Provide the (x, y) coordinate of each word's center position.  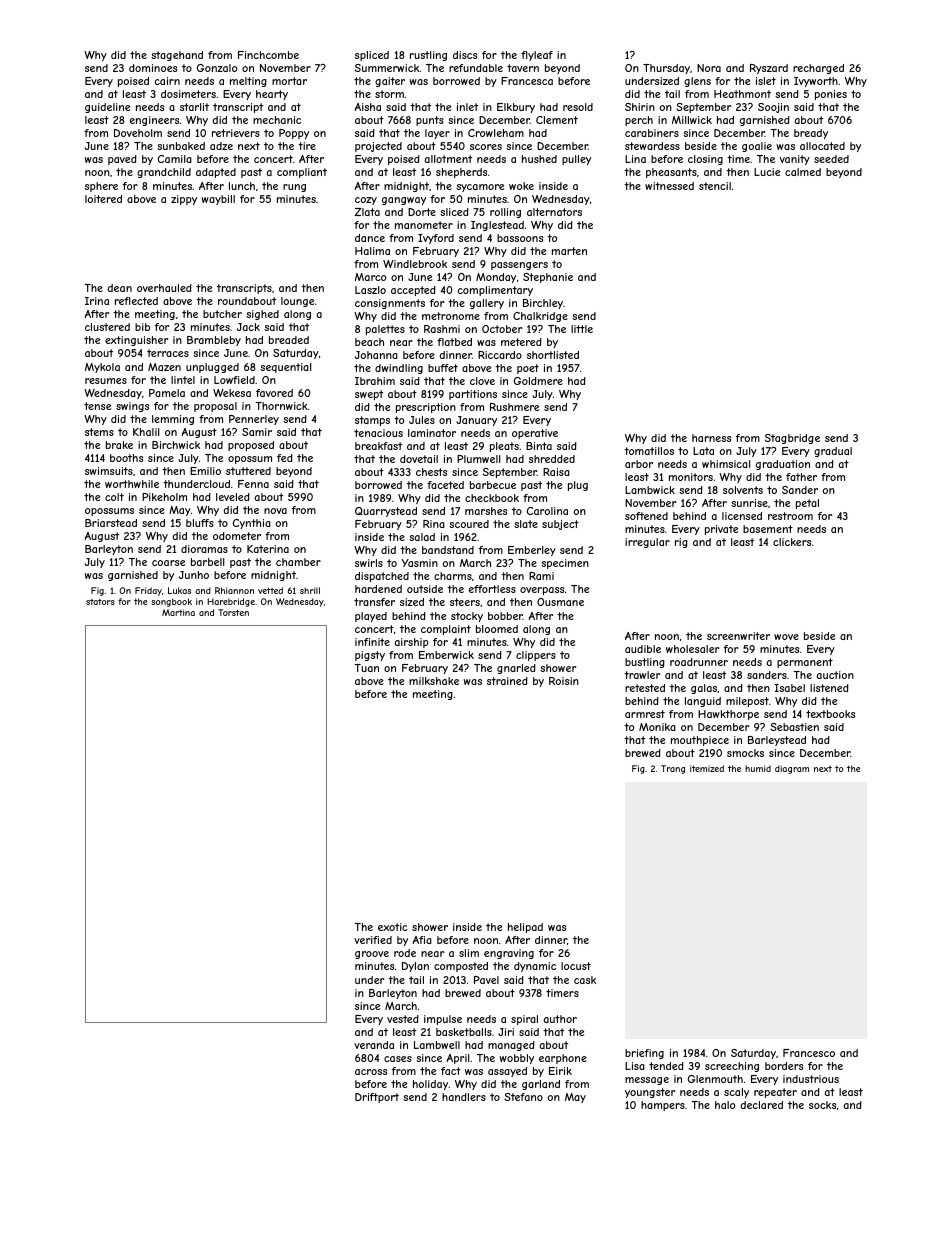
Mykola (102, 368)
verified (373, 940)
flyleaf (537, 56)
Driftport (377, 1098)
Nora (709, 68)
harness (711, 438)
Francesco (809, 1053)
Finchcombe (268, 55)
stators (100, 602)
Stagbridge (792, 439)
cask (585, 980)
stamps (372, 421)
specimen (565, 564)
